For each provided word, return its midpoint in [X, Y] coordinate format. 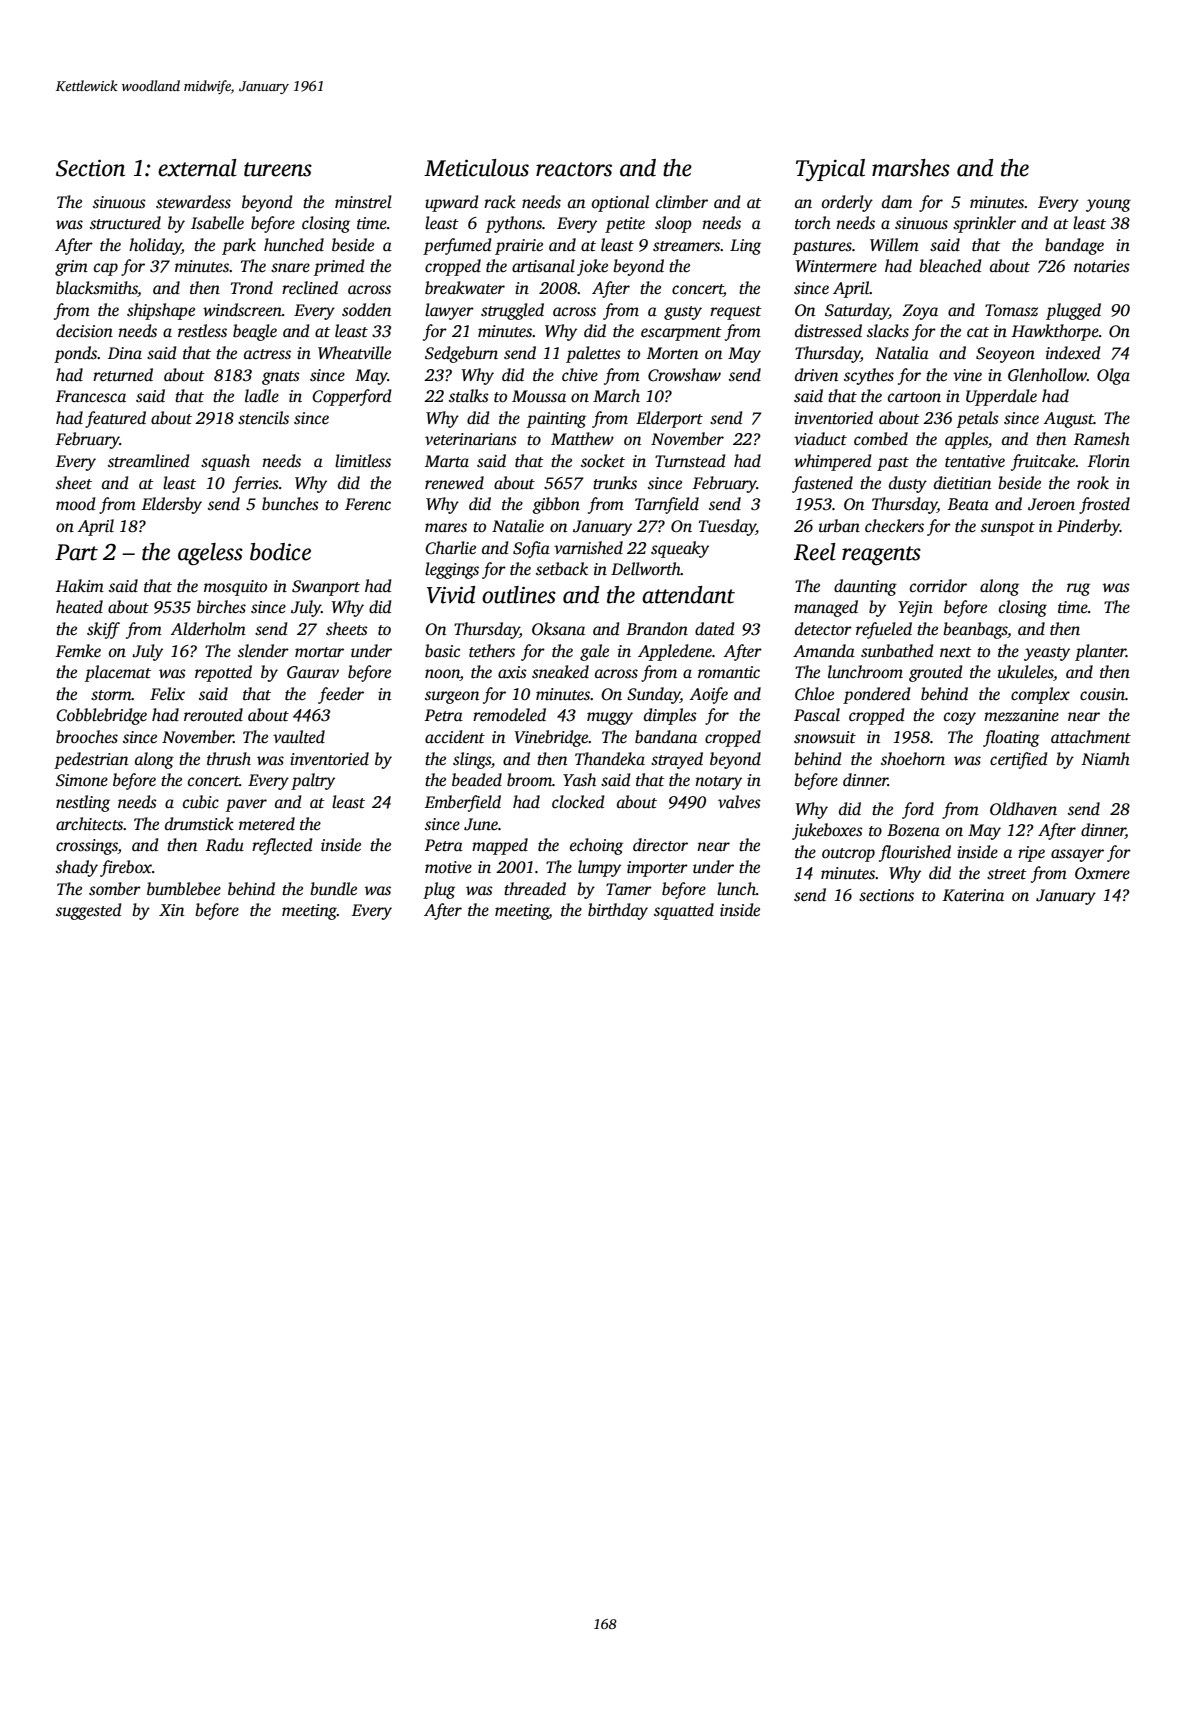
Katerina [973, 895]
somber [115, 889]
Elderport [669, 419]
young [1108, 205]
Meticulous [476, 168]
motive [448, 867]
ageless [210, 554]
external [197, 168]
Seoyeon [1005, 355]
